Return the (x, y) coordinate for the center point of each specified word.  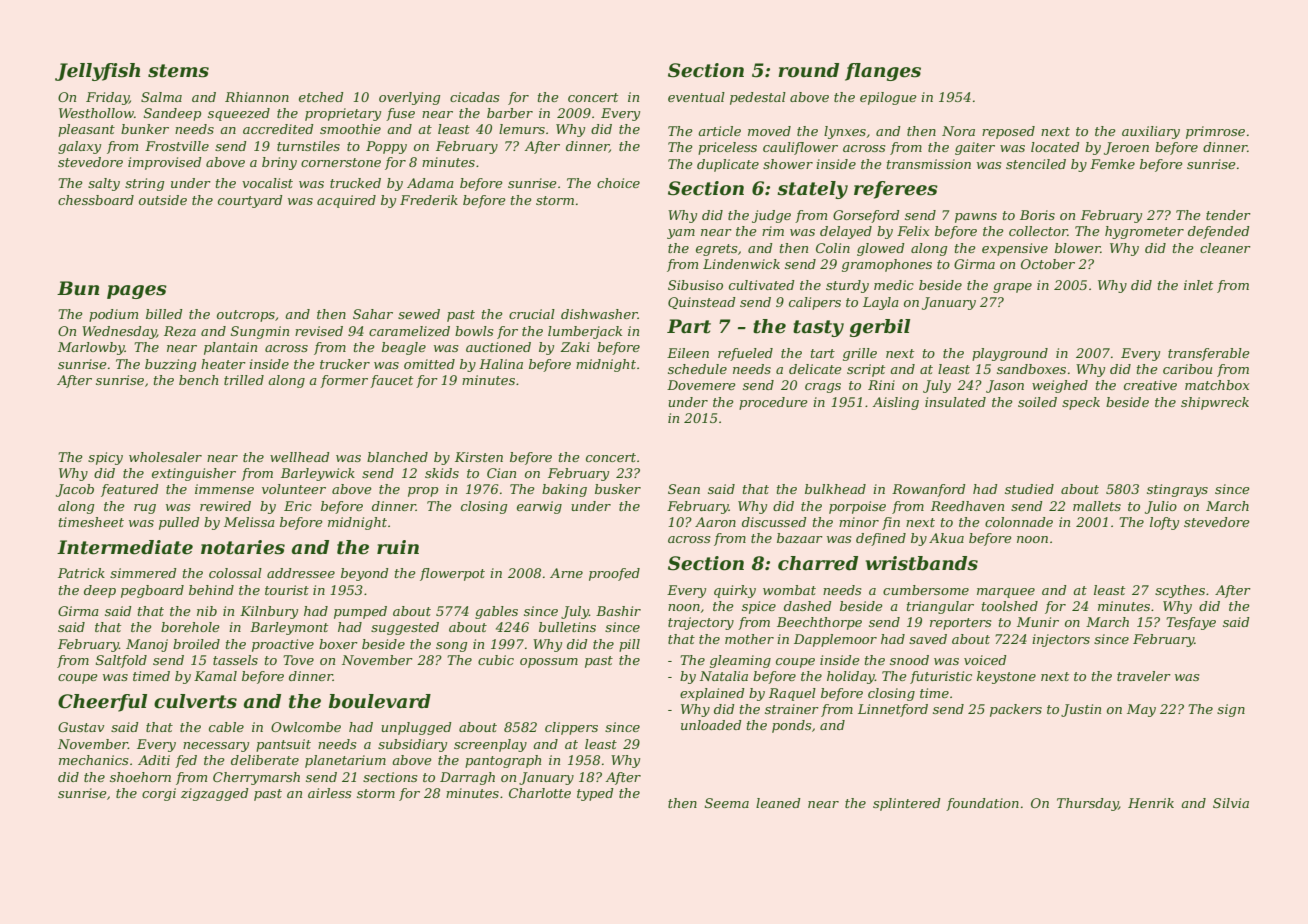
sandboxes (1031, 369)
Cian (501, 473)
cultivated (762, 285)
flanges (883, 72)
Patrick (81, 573)
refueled (745, 354)
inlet (1198, 285)
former (344, 381)
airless (329, 793)
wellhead (300, 457)
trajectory (701, 623)
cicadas (474, 97)
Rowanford (929, 490)
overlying (409, 98)
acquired (346, 201)
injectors (1061, 640)
